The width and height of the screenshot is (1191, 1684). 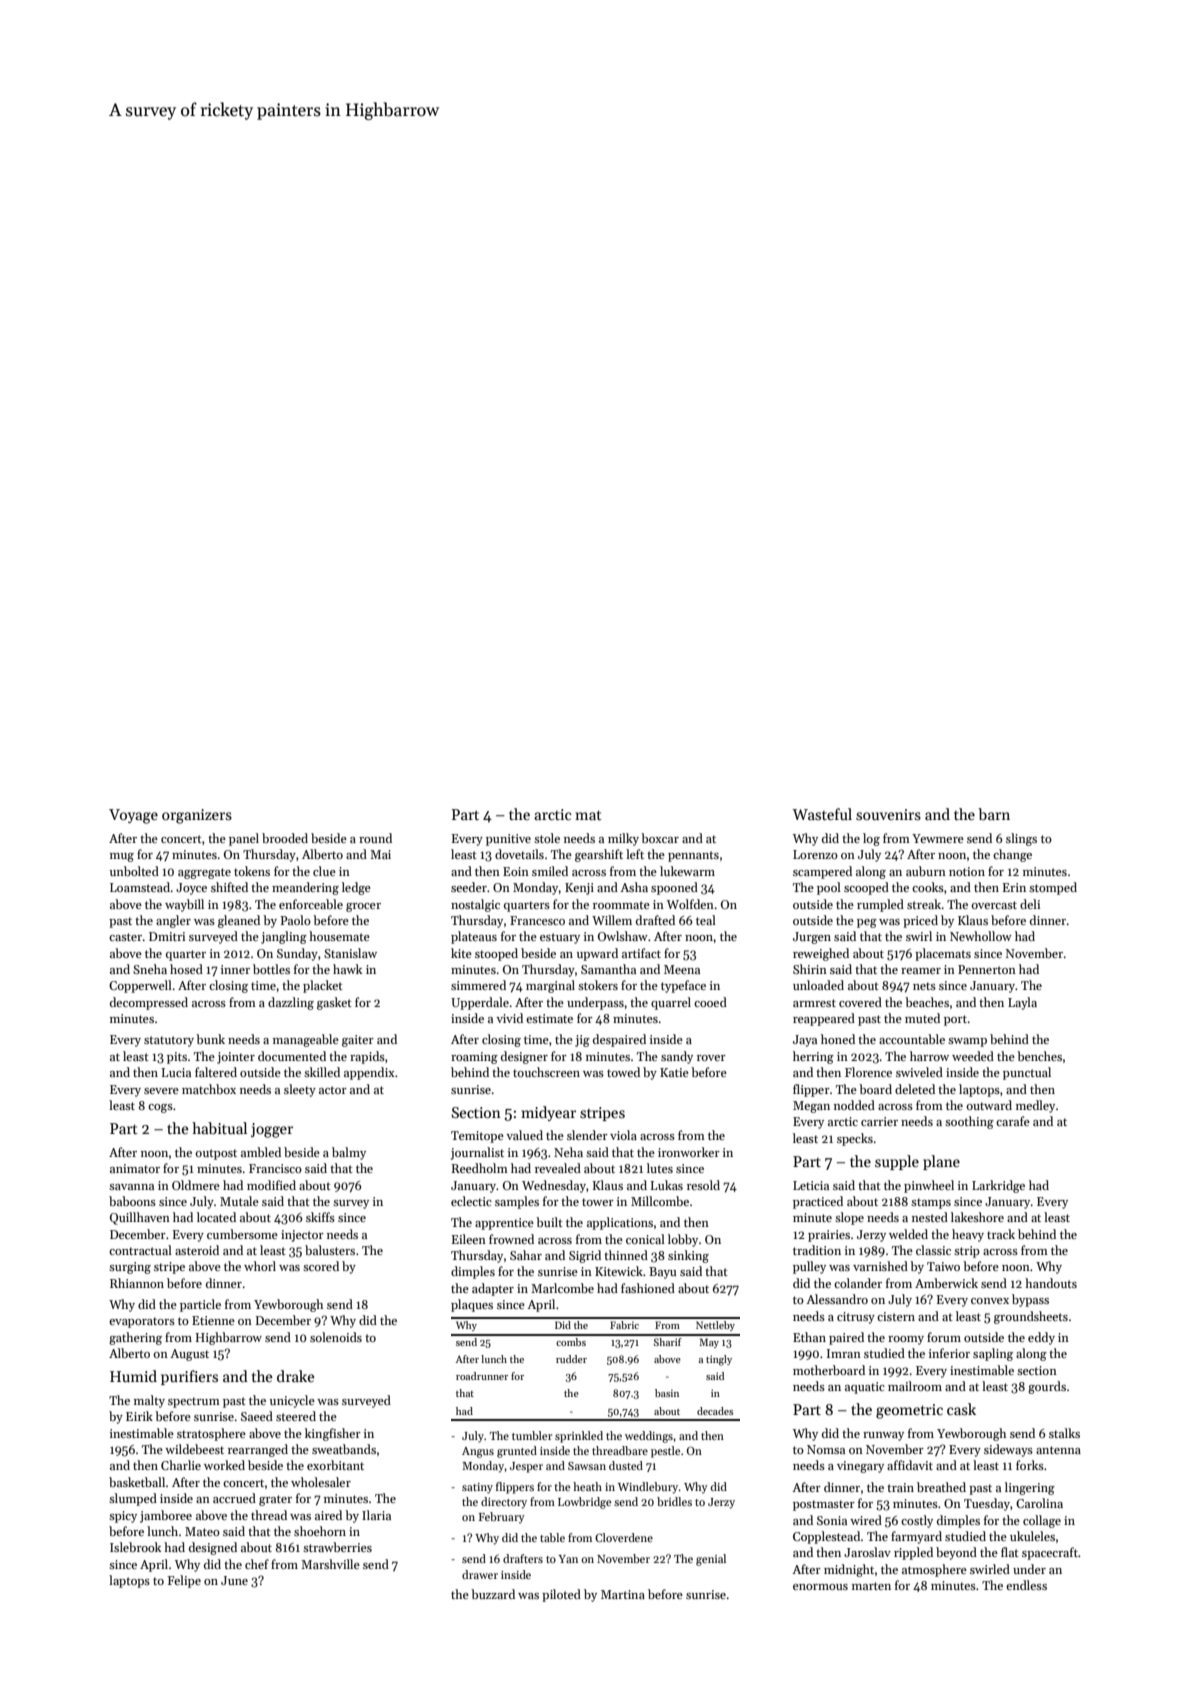 I want to click on touchscreen, so click(x=546, y=1072).
